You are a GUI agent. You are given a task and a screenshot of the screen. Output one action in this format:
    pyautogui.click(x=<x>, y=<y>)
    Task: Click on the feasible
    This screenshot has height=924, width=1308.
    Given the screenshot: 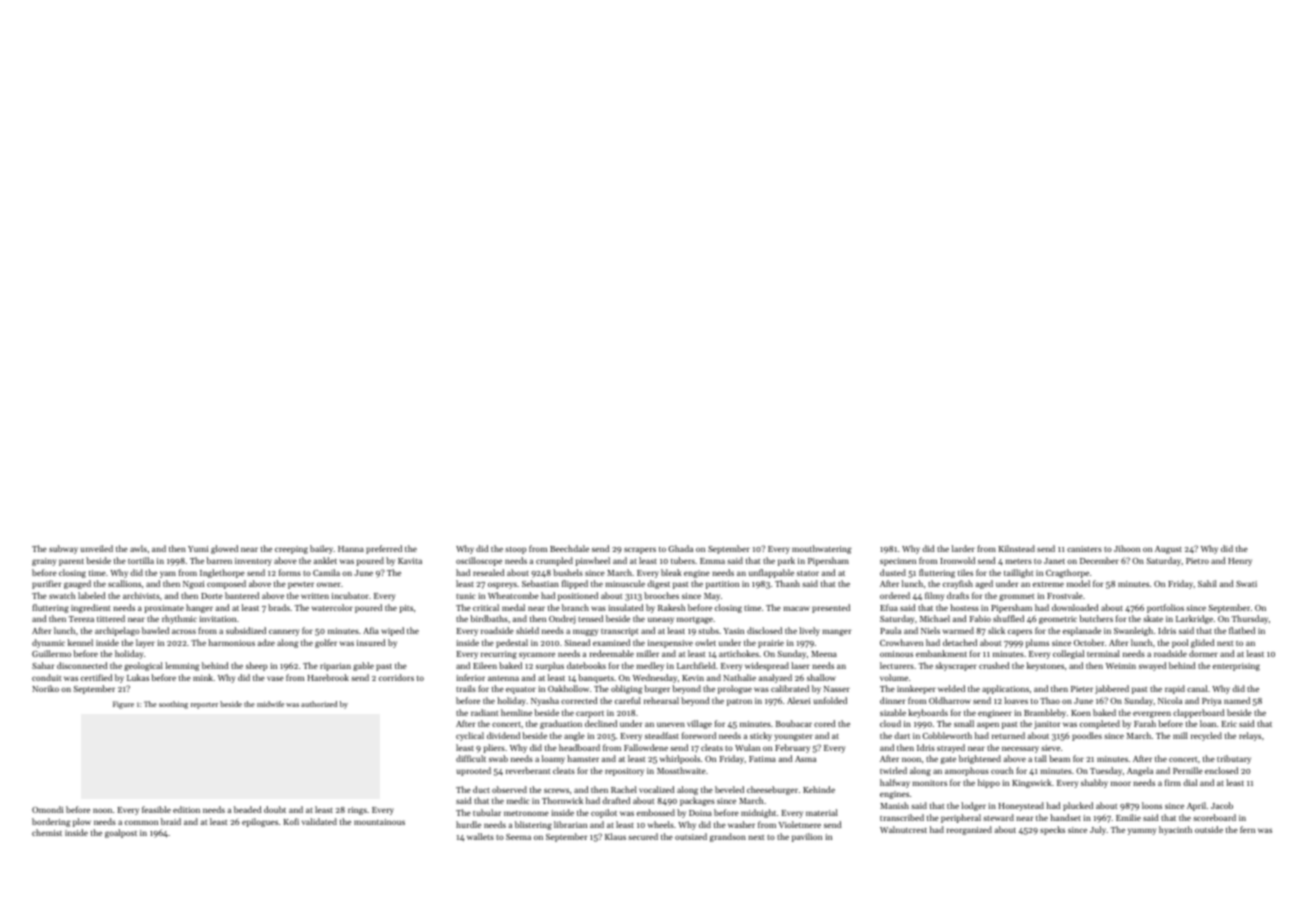 What is the action you would take?
    pyautogui.click(x=156, y=809)
